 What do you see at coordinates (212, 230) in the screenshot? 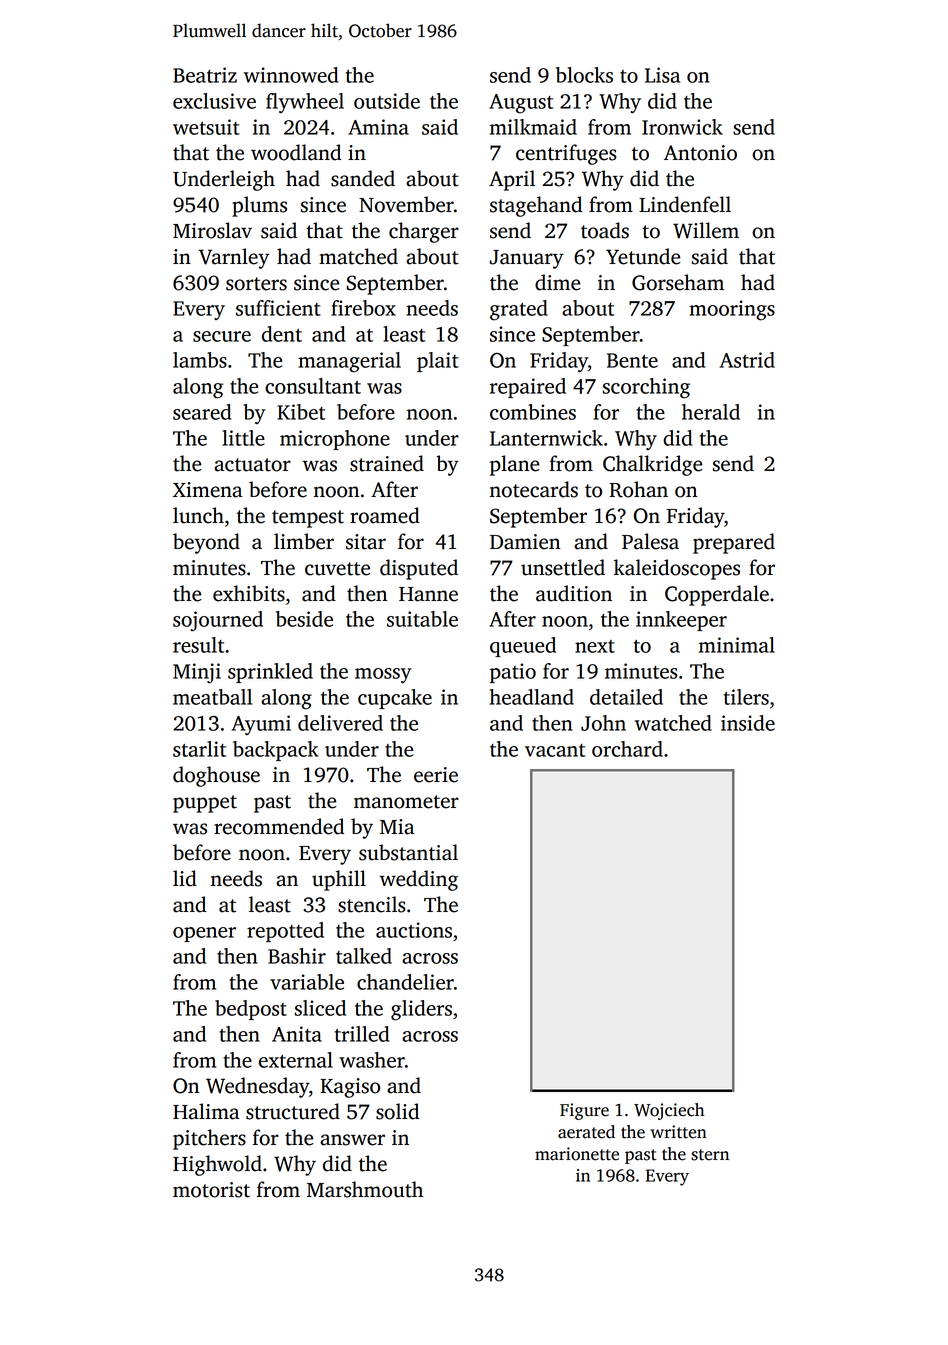
I see `Miroslav` at bounding box center [212, 230].
